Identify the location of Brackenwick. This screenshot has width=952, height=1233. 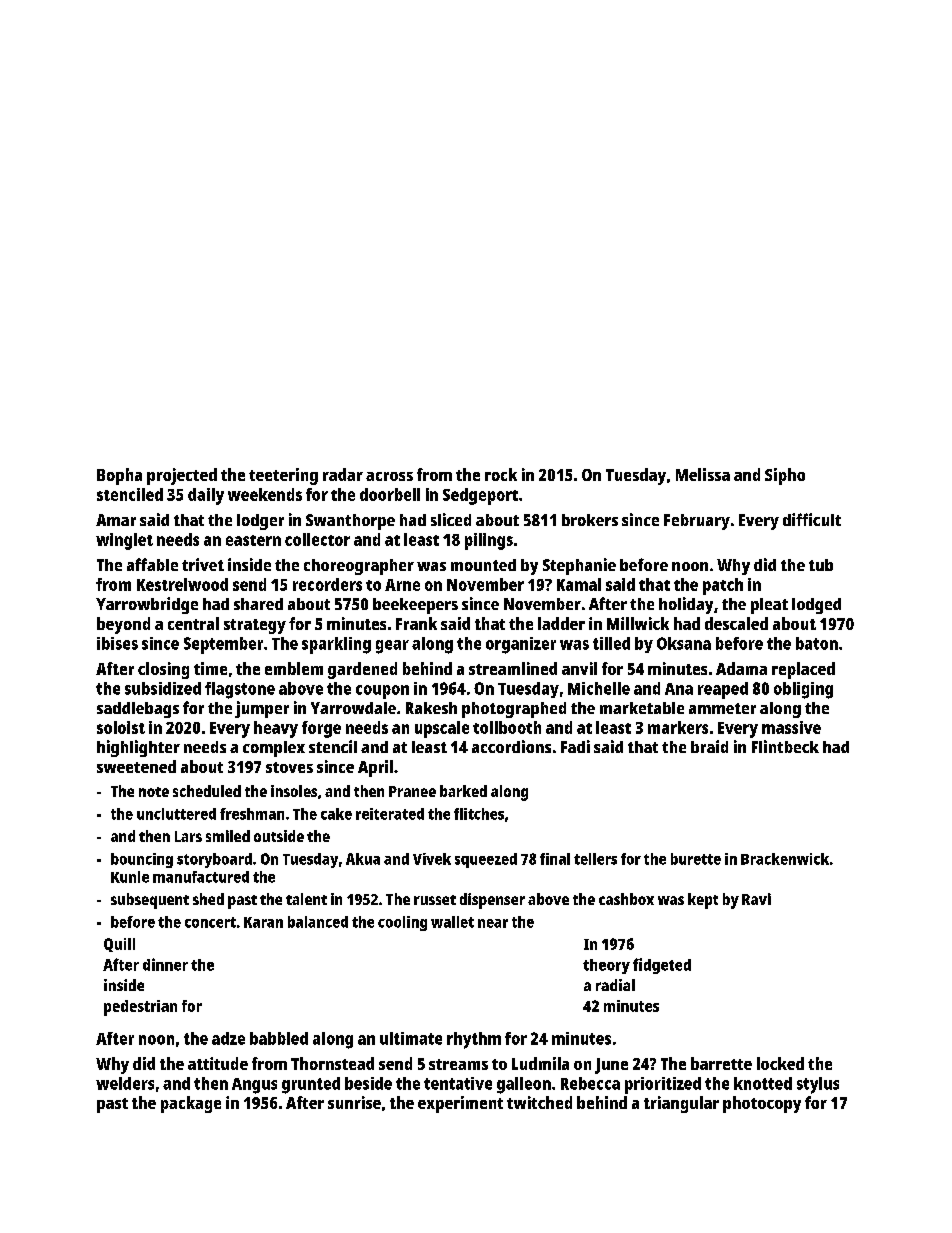
(785, 859).
